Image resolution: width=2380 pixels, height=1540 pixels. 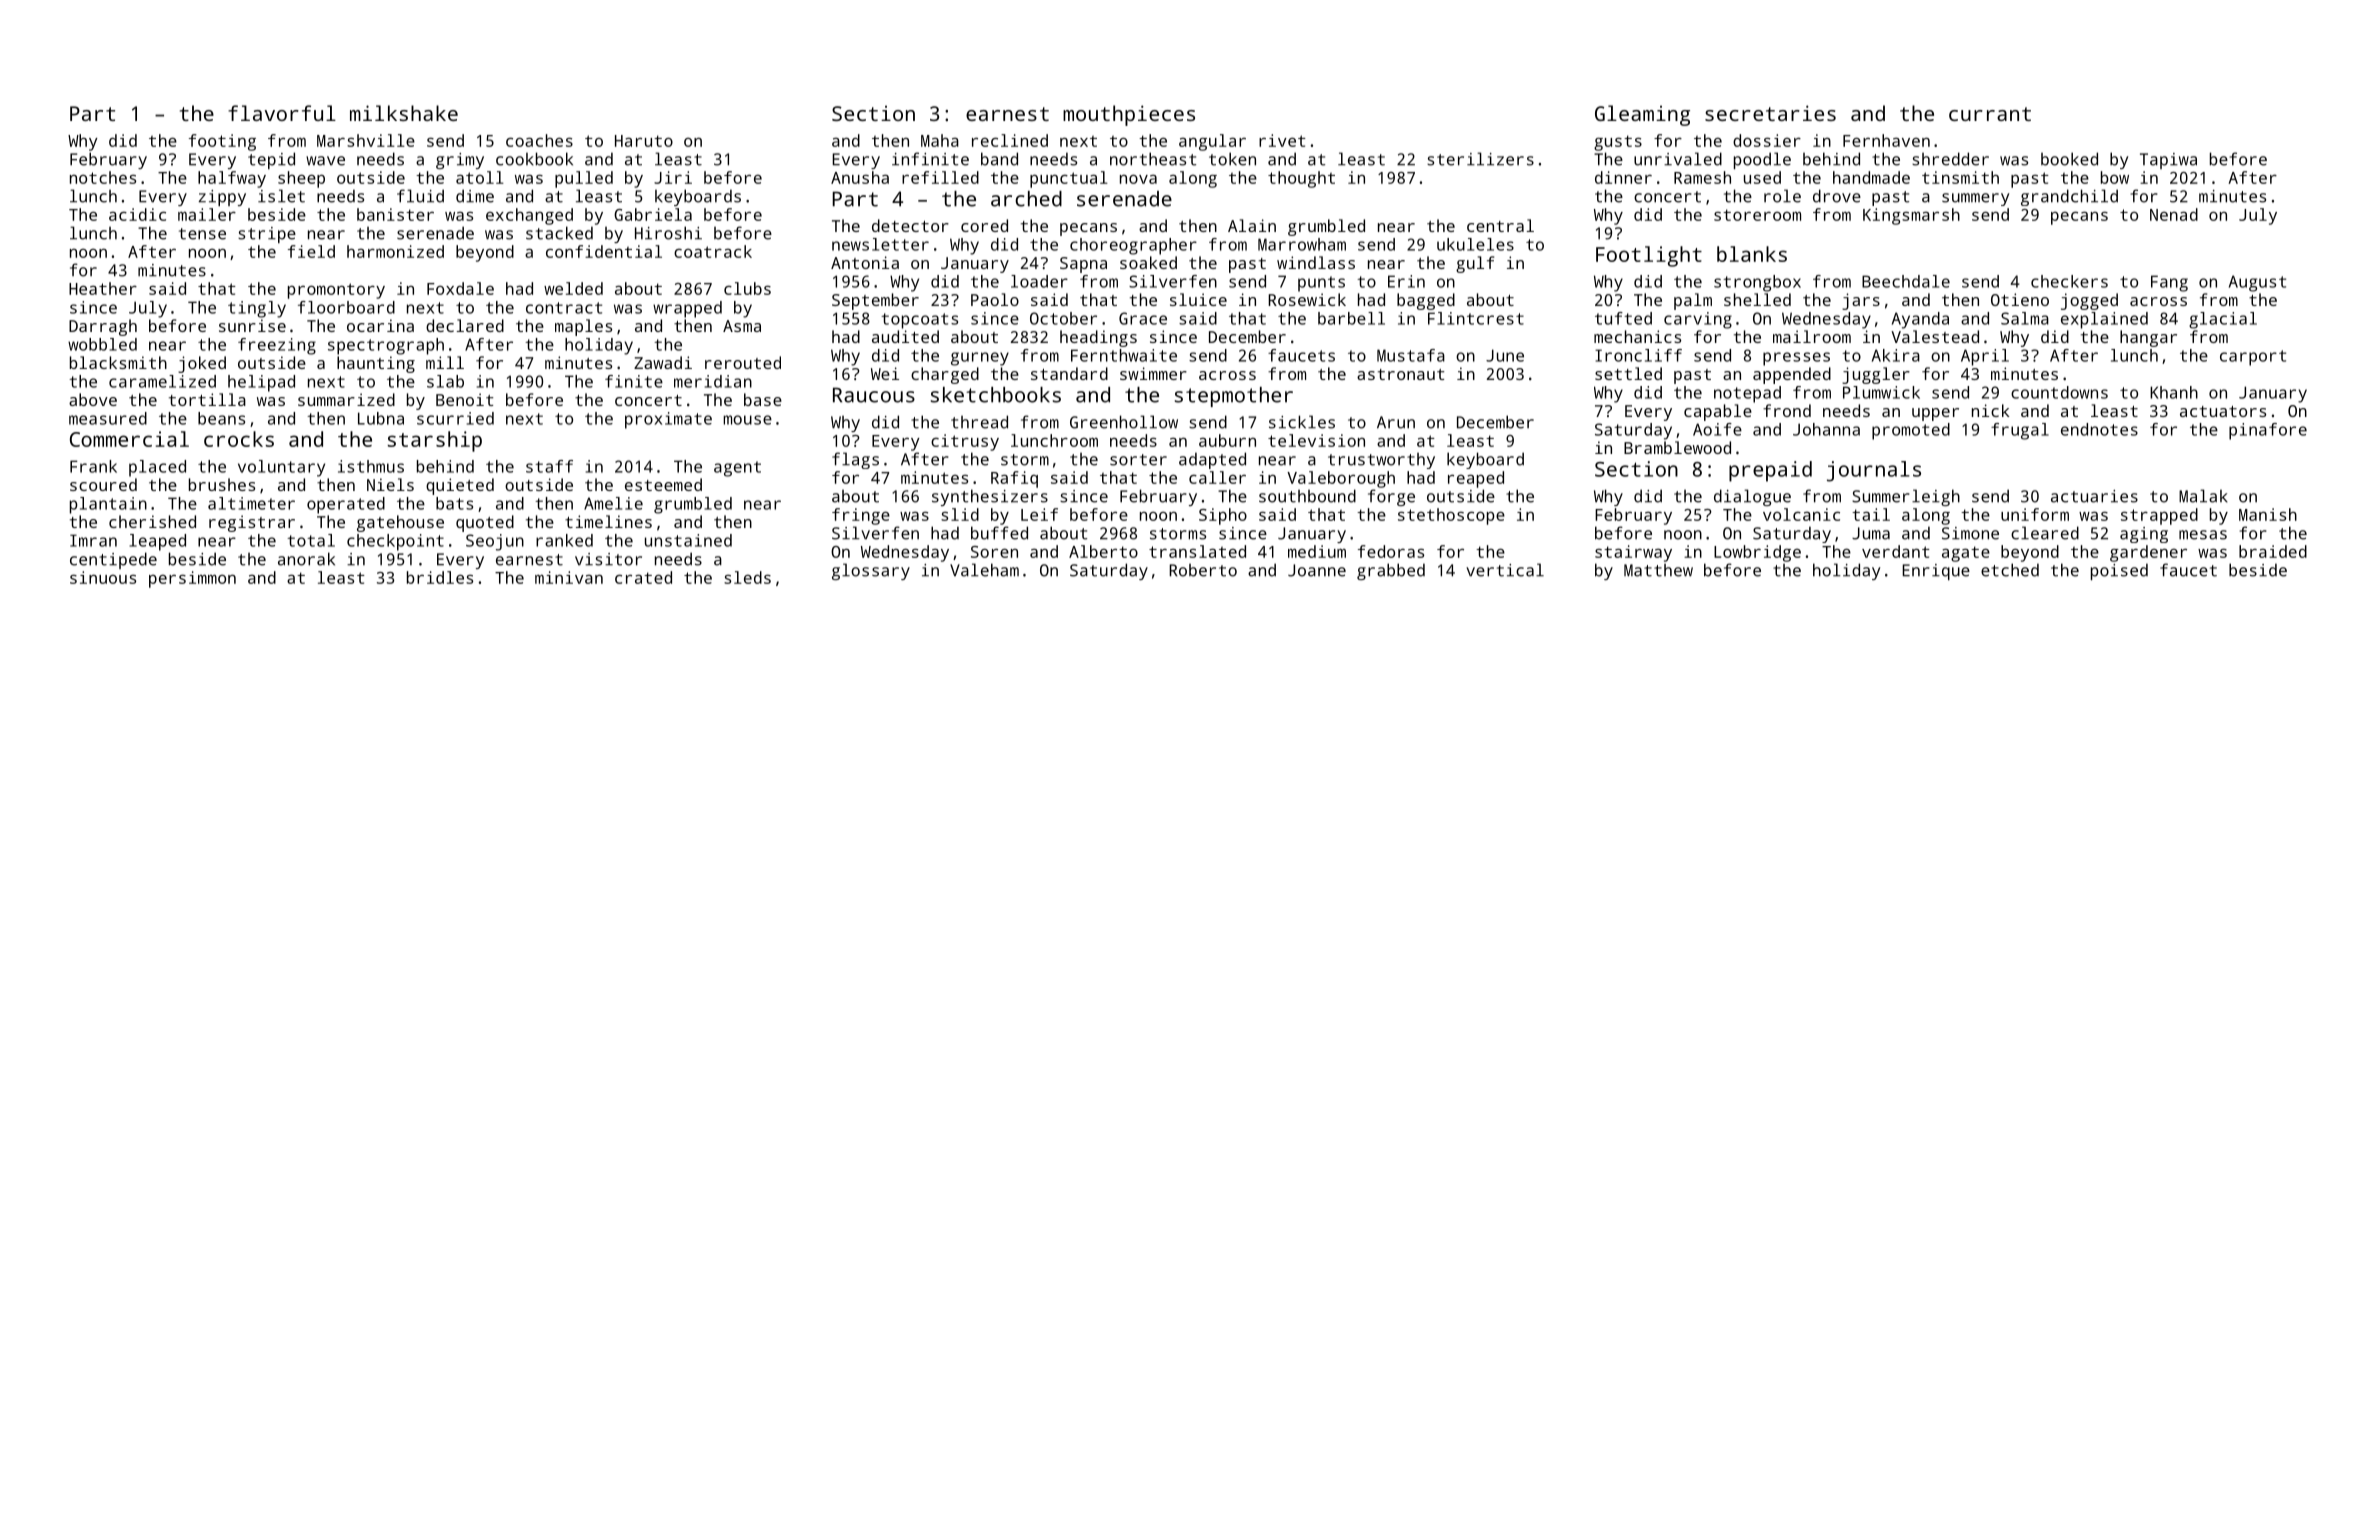 I want to click on windlass, so click(x=1316, y=262).
